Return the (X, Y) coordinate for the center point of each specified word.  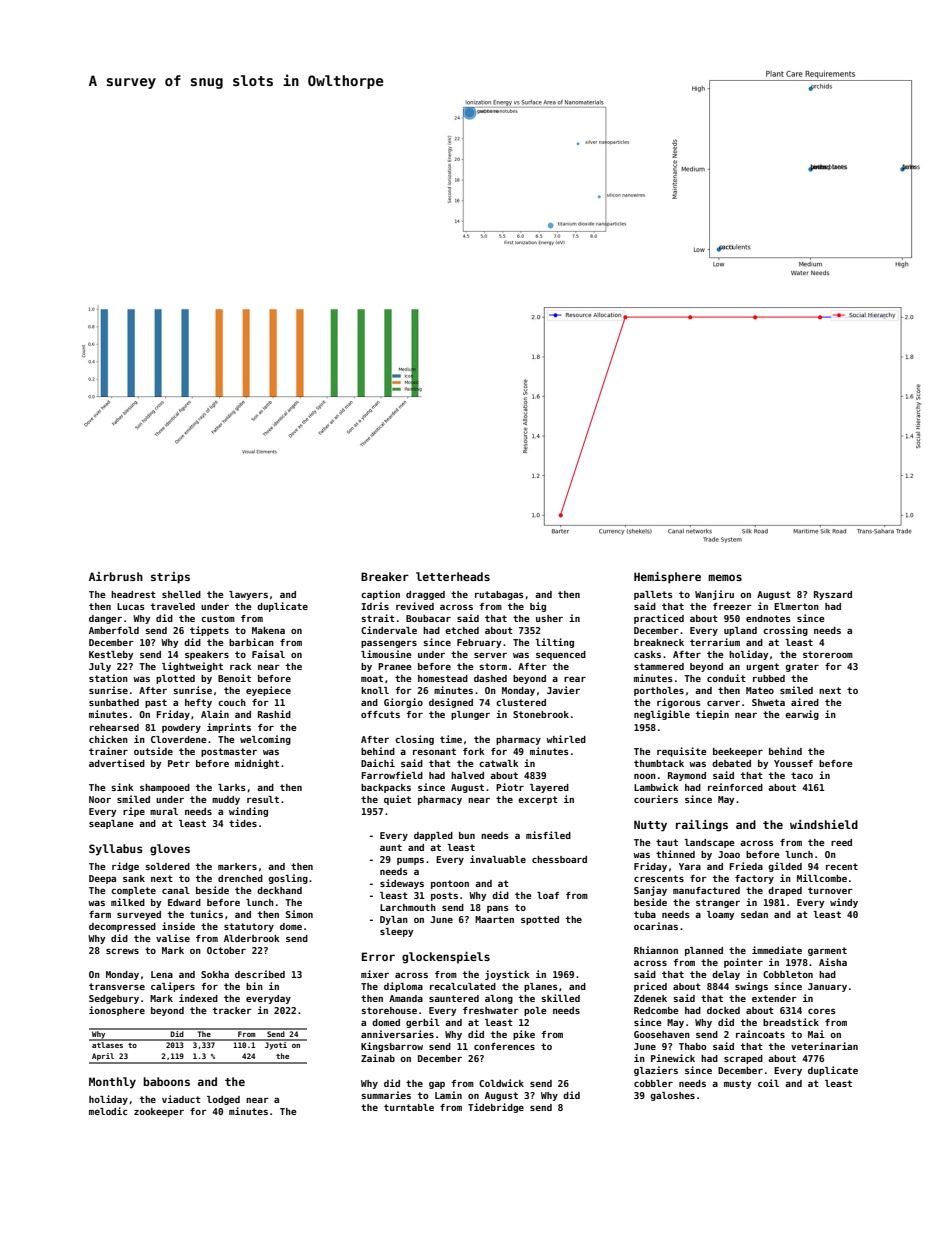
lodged (223, 1100)
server (490, 655)
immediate (777, 950)
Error (378, 956)
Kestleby (111, 655)
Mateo (760, 690)
